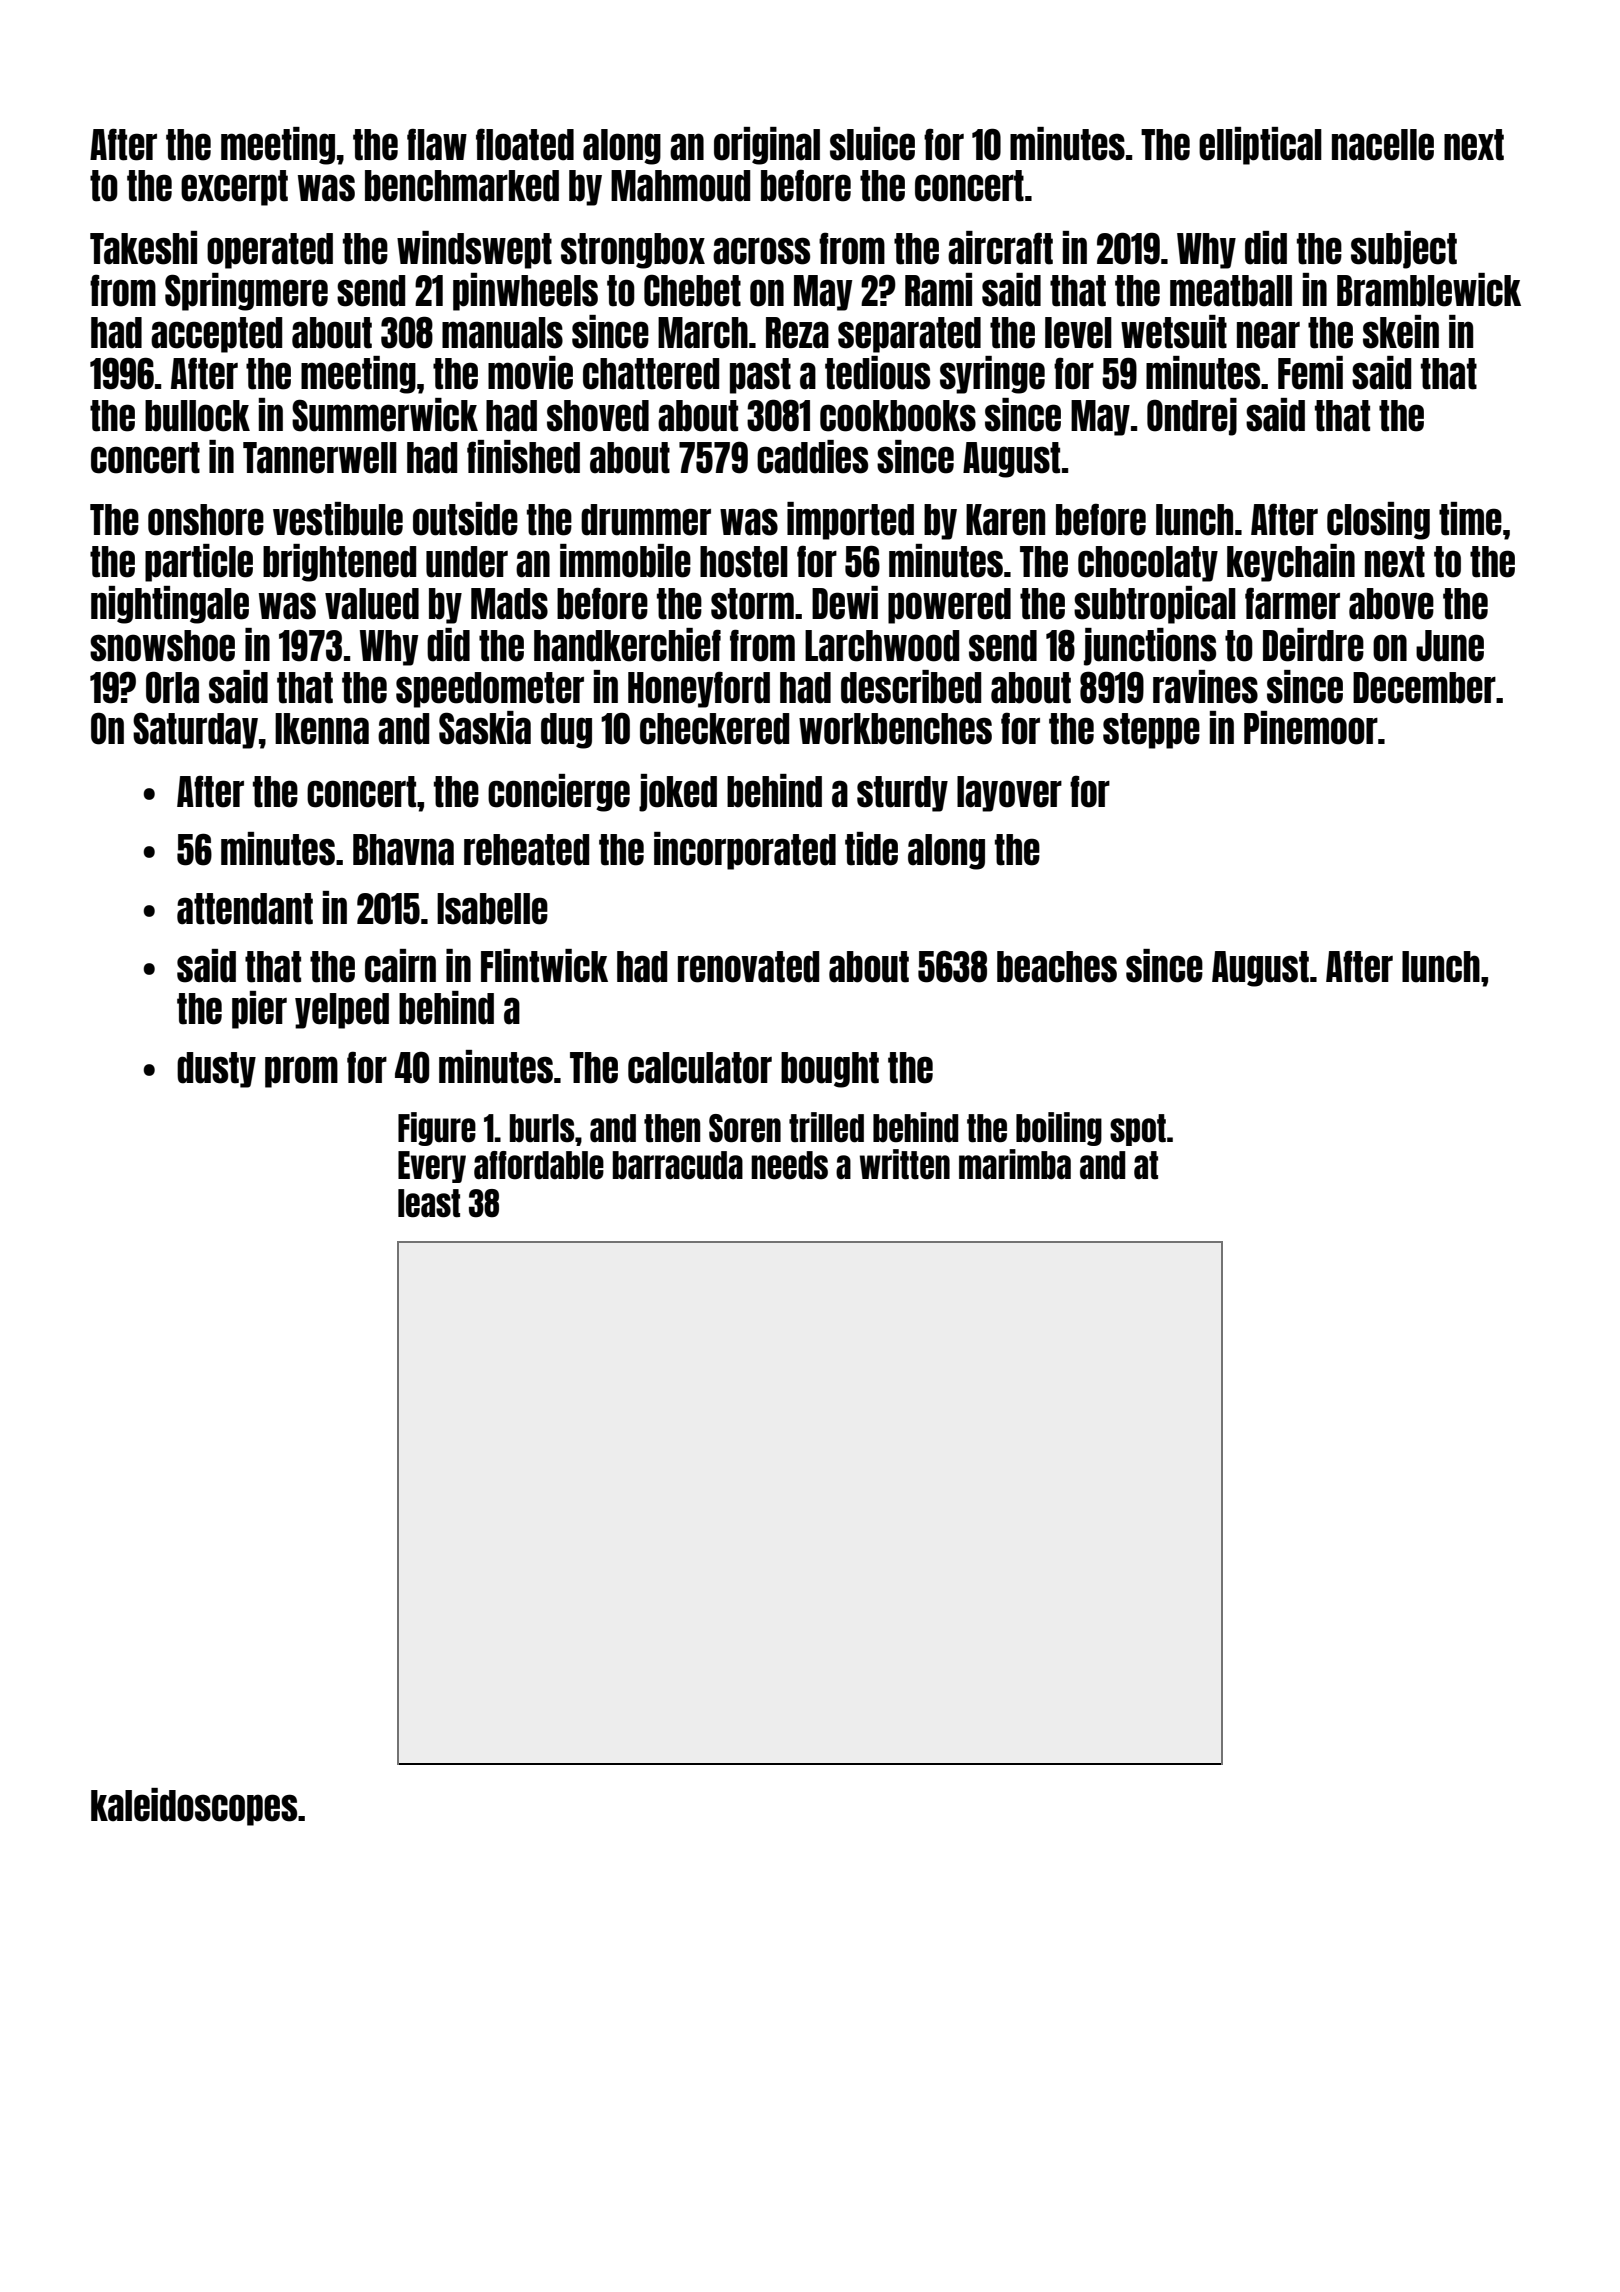 The image size is (1620, 2292). What do you see at coordinates (437, 144) in the image?
I see `flaw` at bounding box center [437, 144].
